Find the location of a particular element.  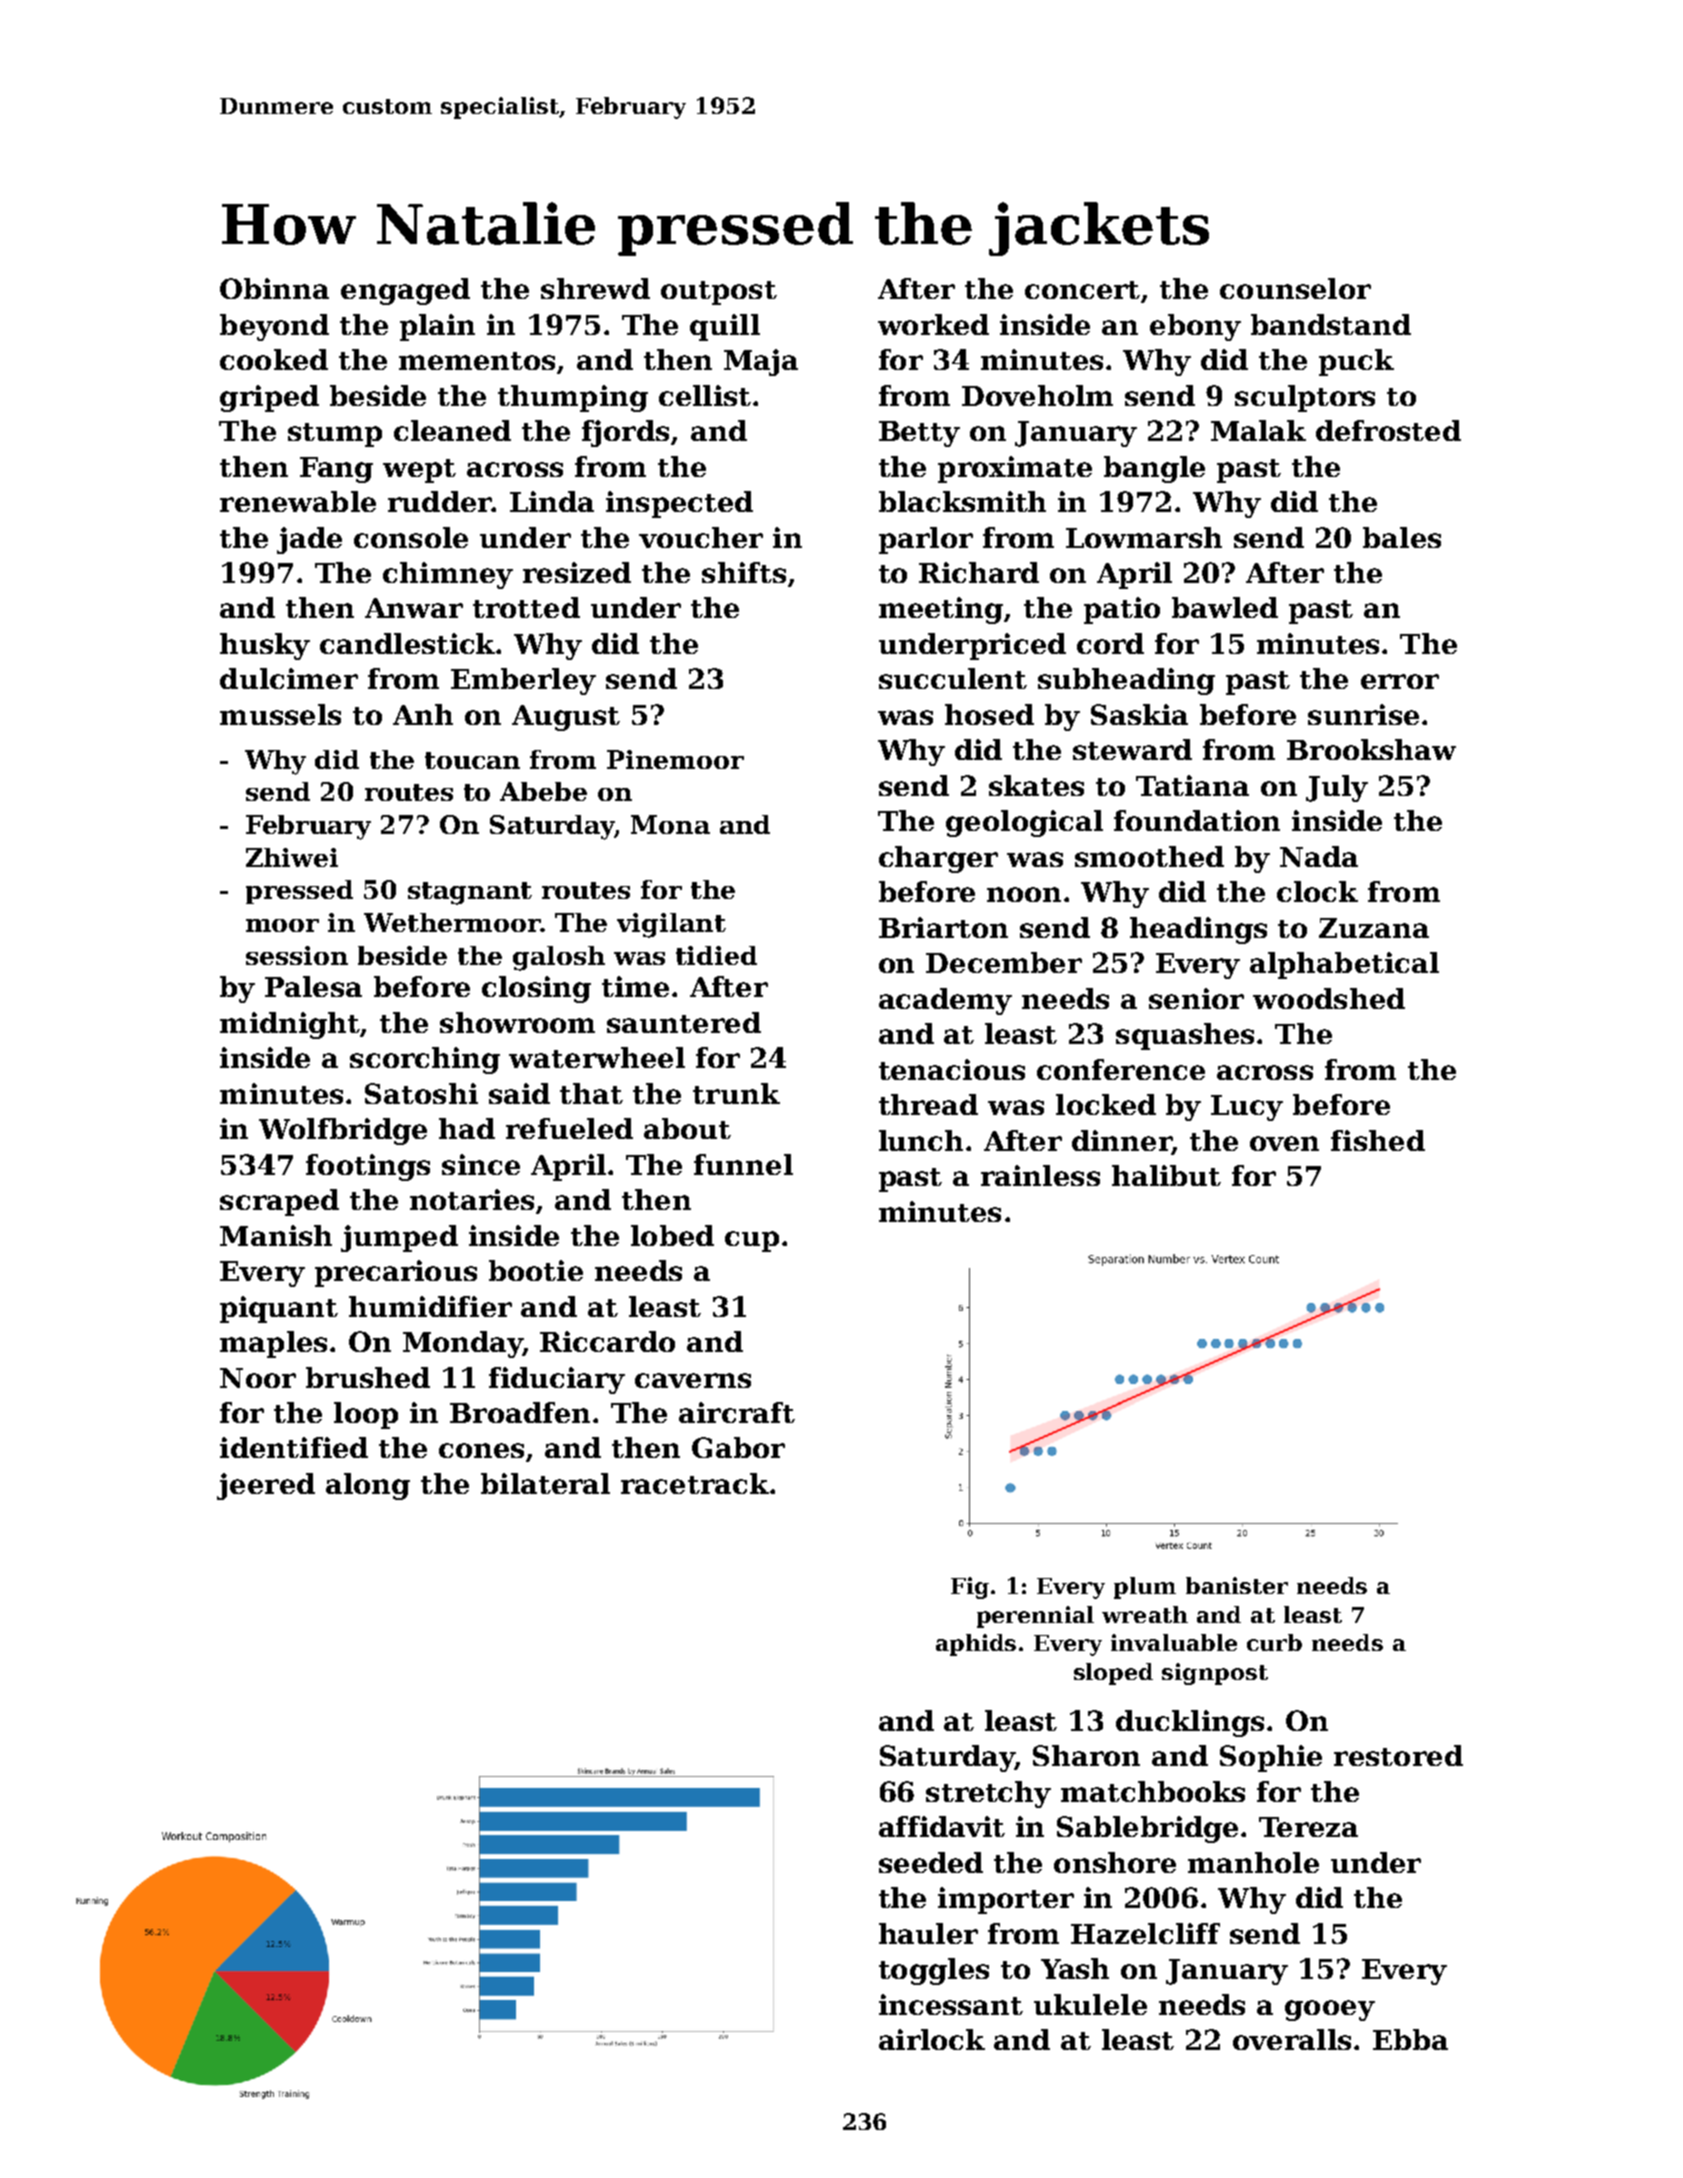

aphids is located at coordinates (976, 1645).
